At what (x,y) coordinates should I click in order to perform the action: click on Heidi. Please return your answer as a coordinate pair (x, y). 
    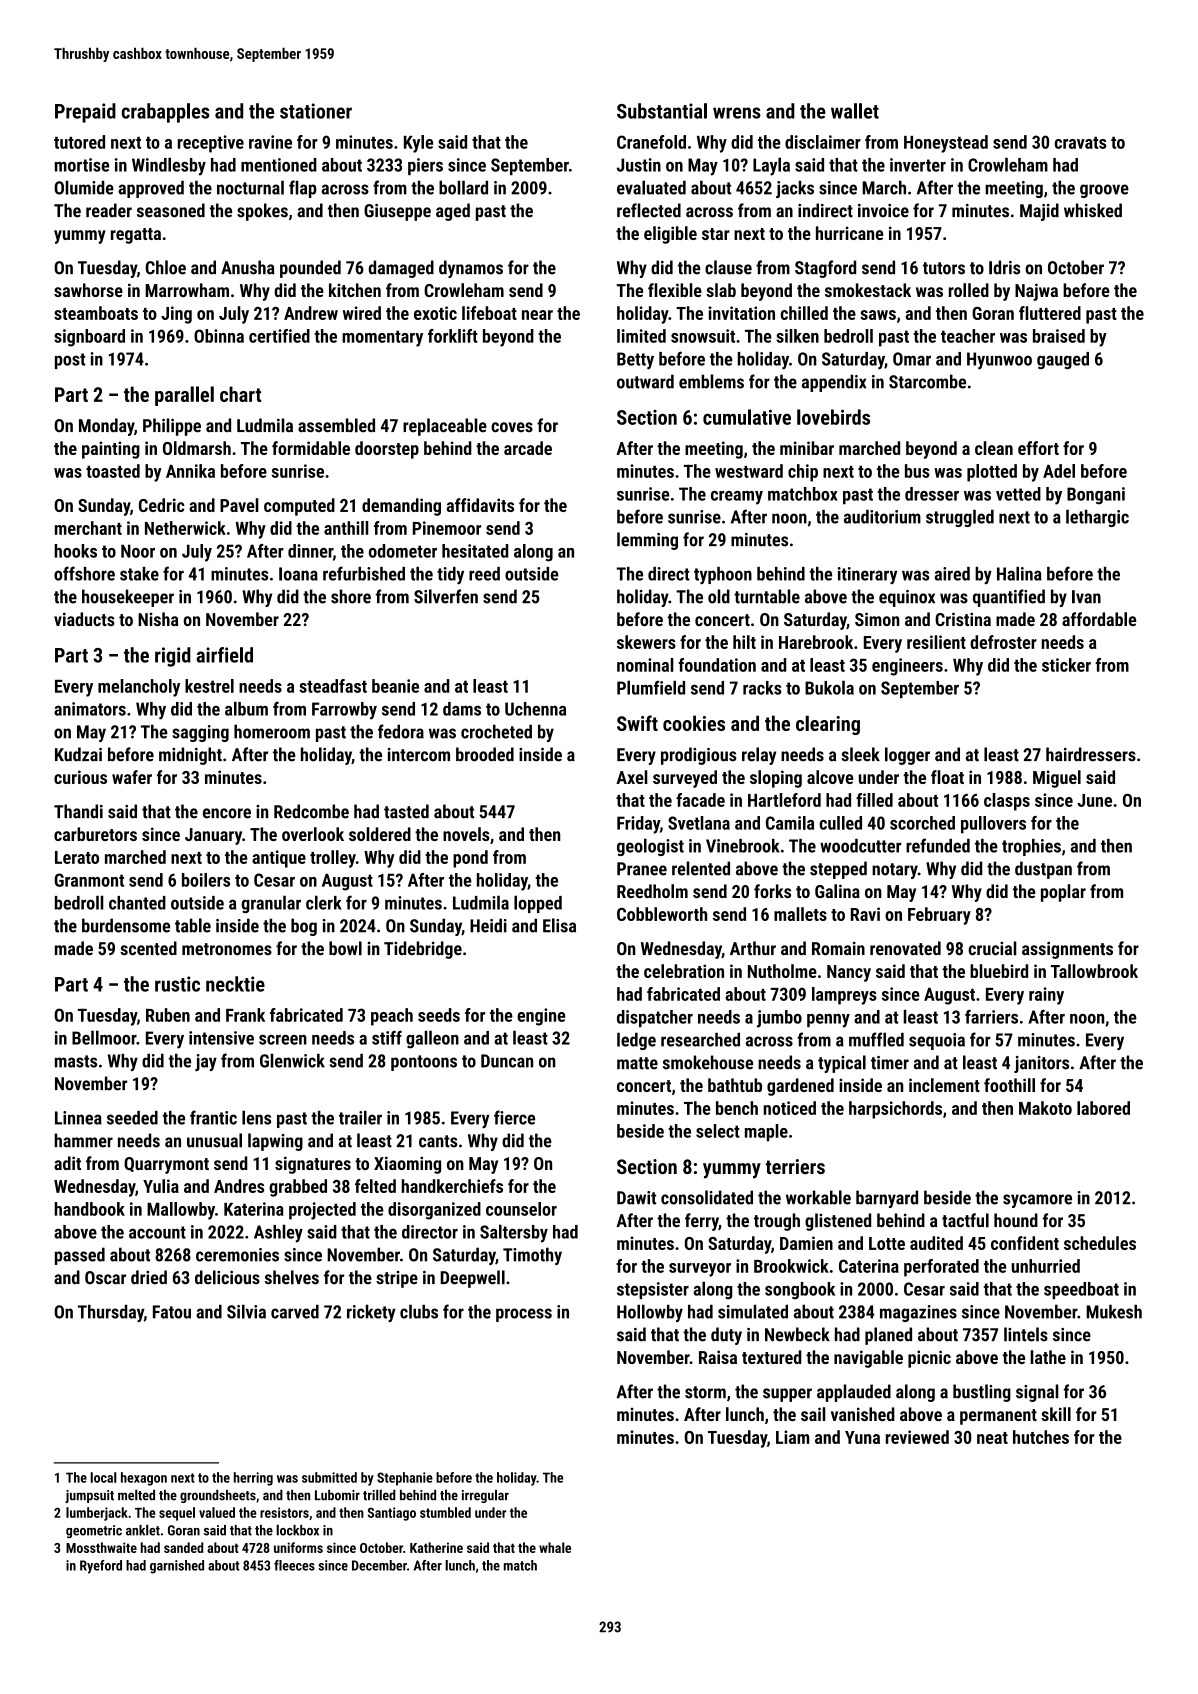
    Looking at the image, I should click on (488, 925).
